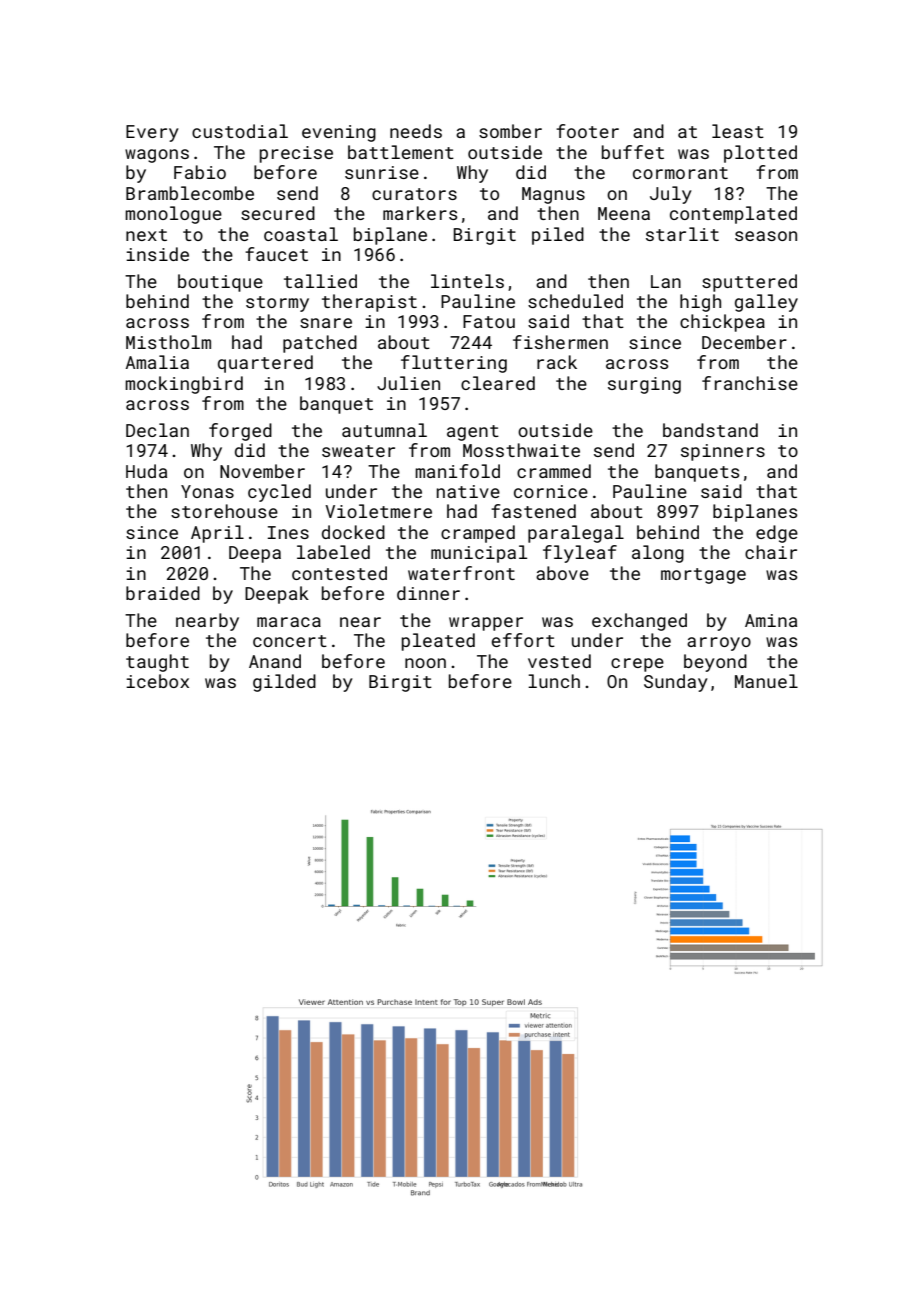 This document has height=1314, width=924. I want to click on mockingbird, so click(184, 385).
